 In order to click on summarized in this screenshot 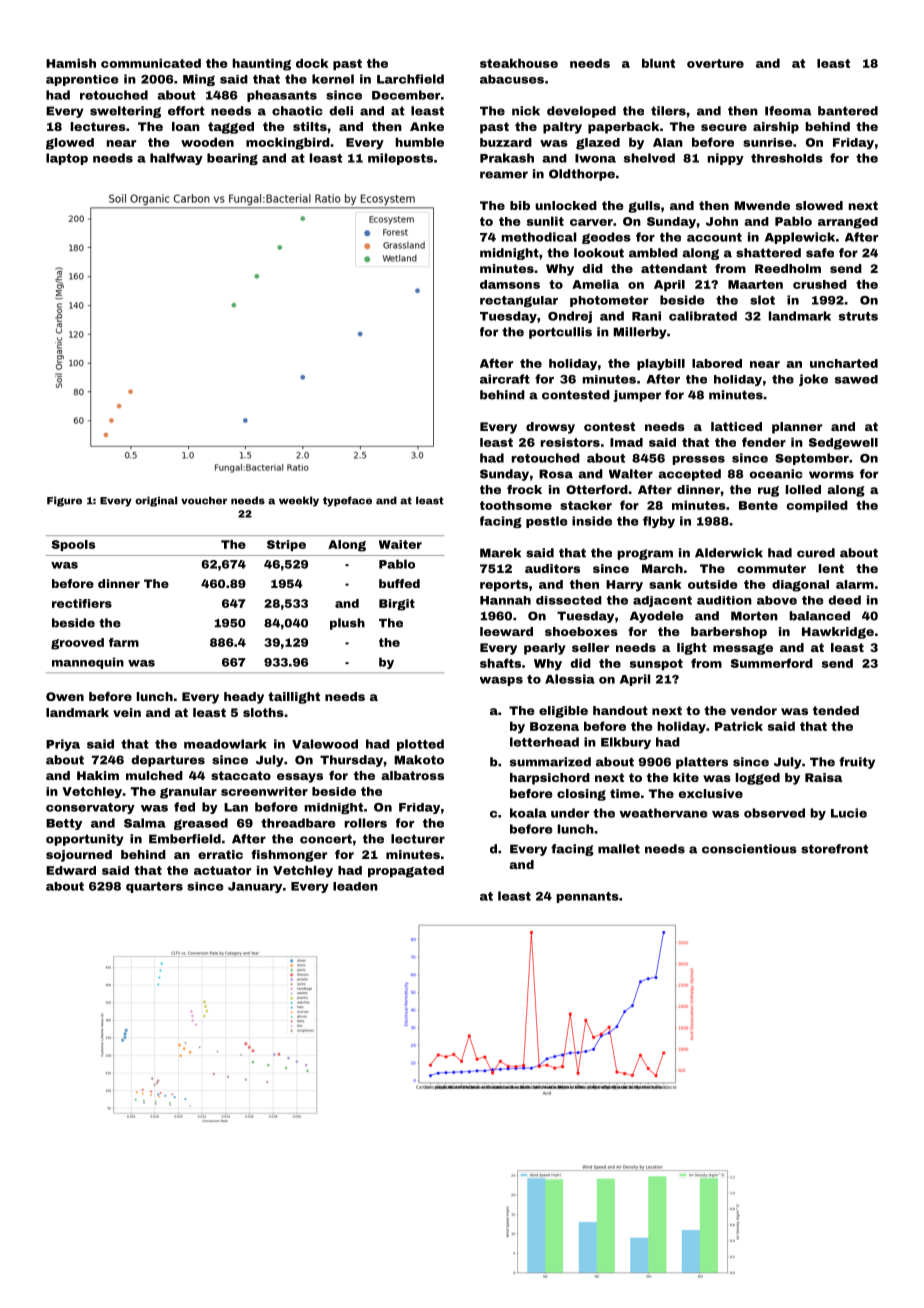, I will do `click(550, 762)`.
